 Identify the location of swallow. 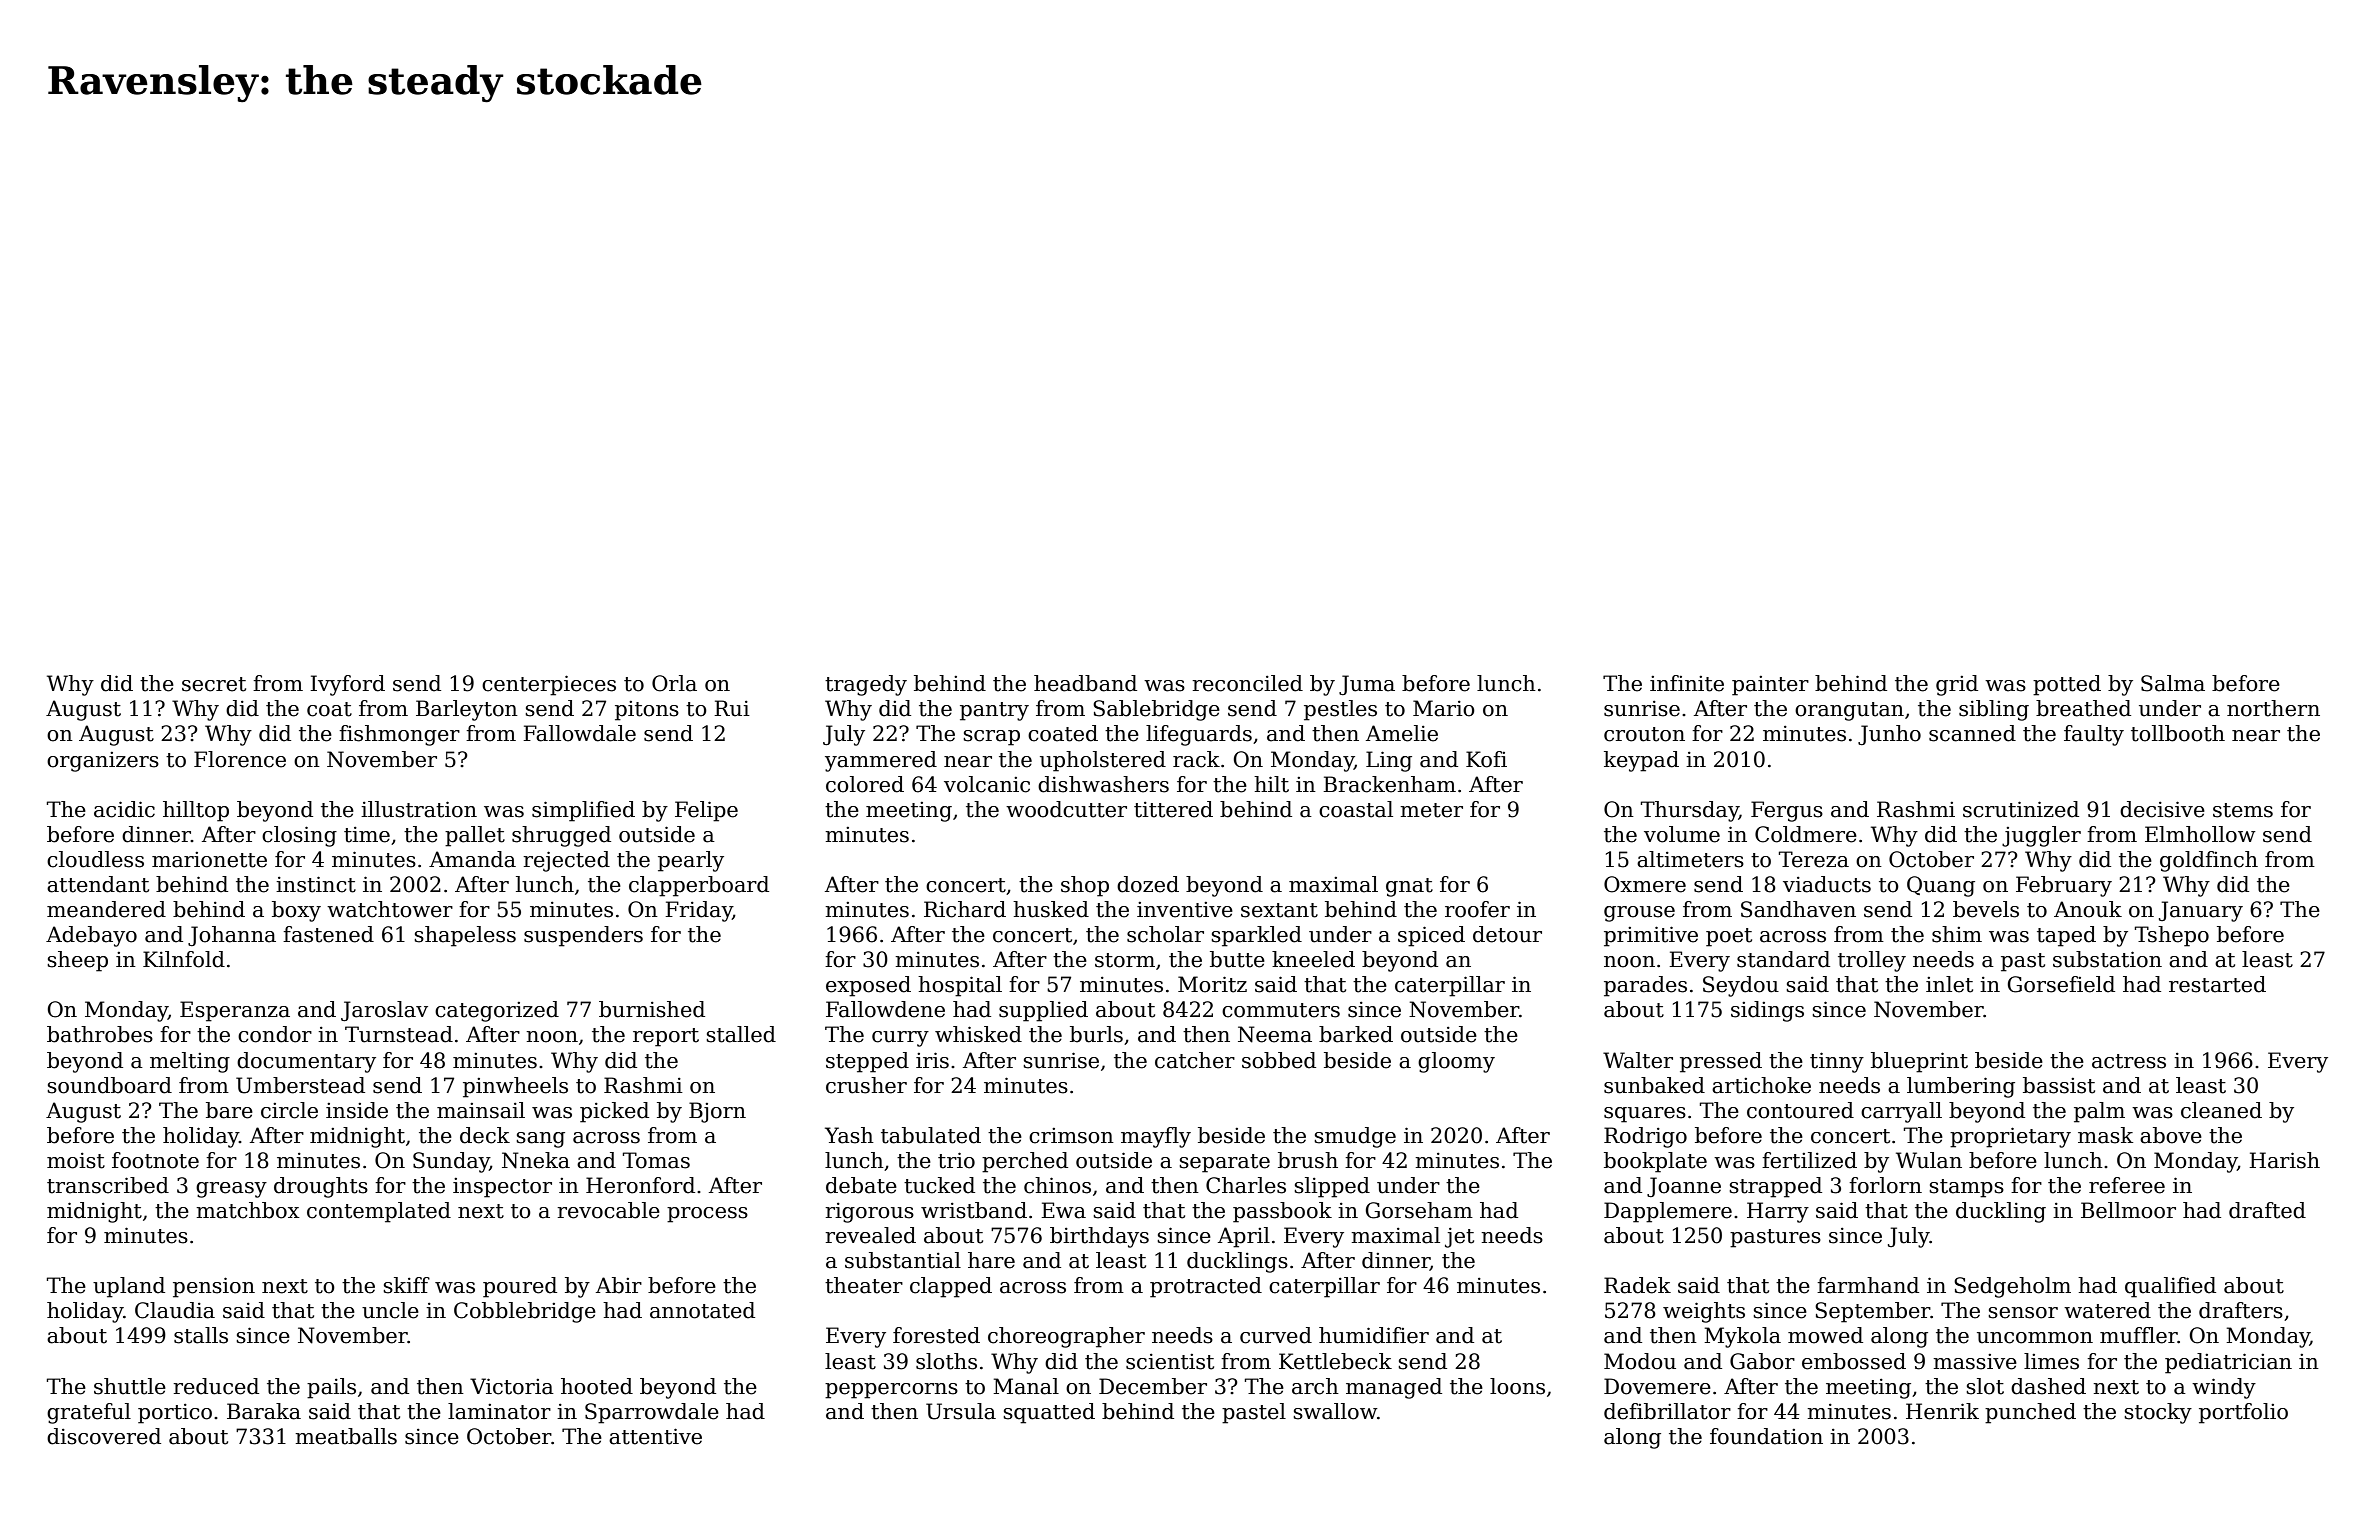
(1335, 1411).
